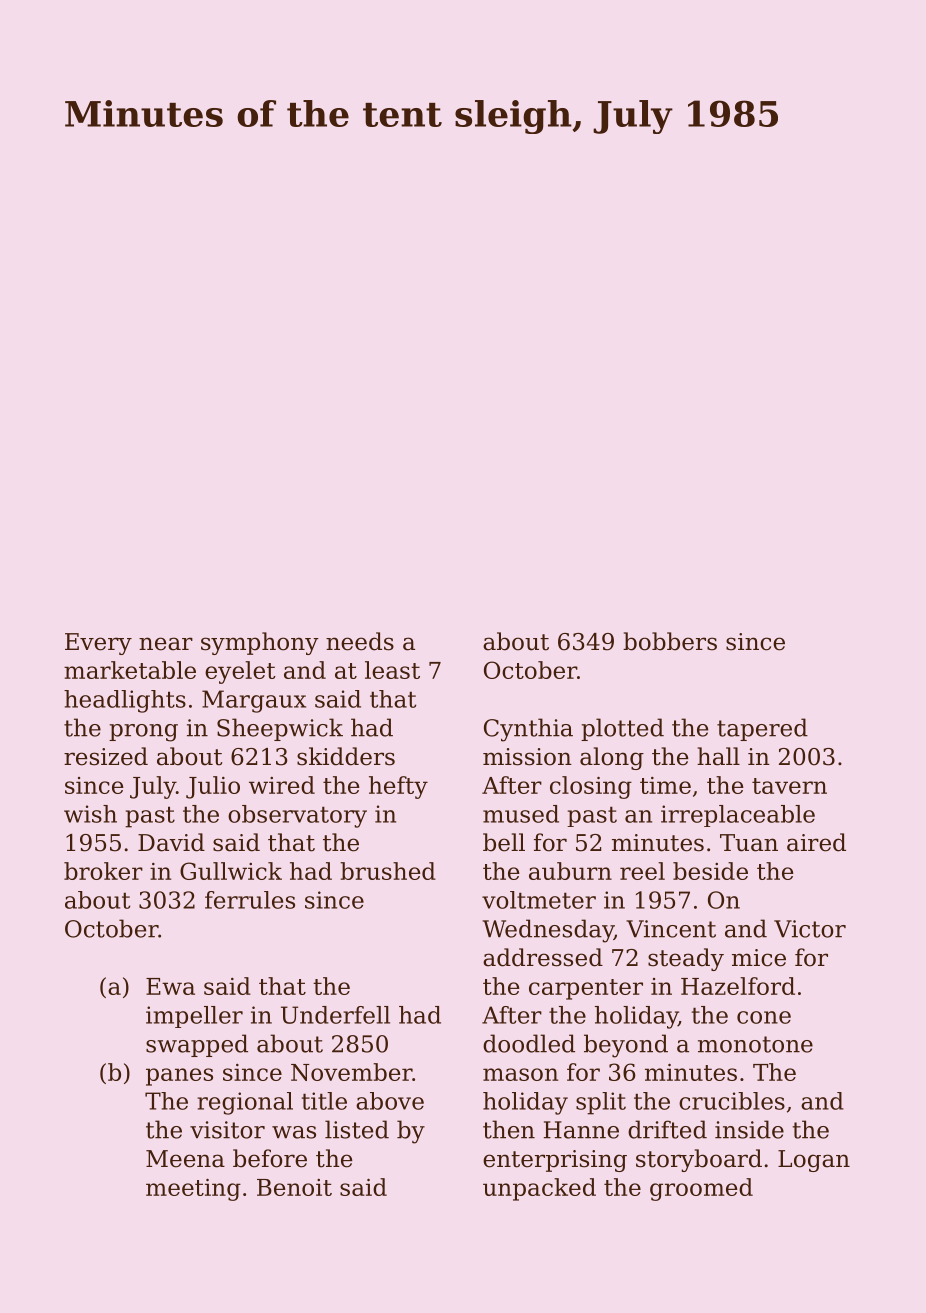 This screenshot has height=1313, width=926. Describe the element at coordinates (250, 900) in the screenshot. I see `ferrules` at that location.
